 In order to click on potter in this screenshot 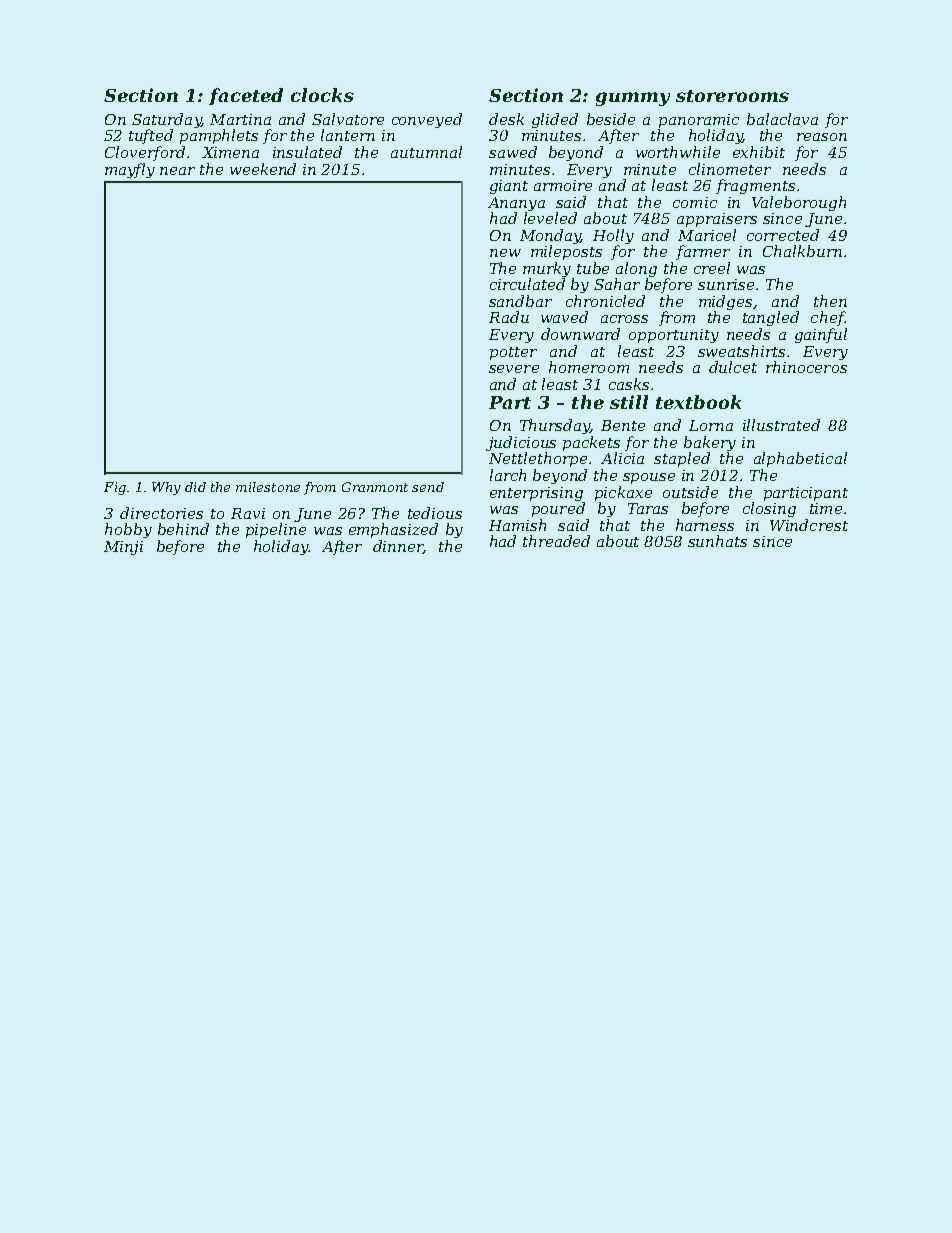, I will do `click(513, 353)`.
